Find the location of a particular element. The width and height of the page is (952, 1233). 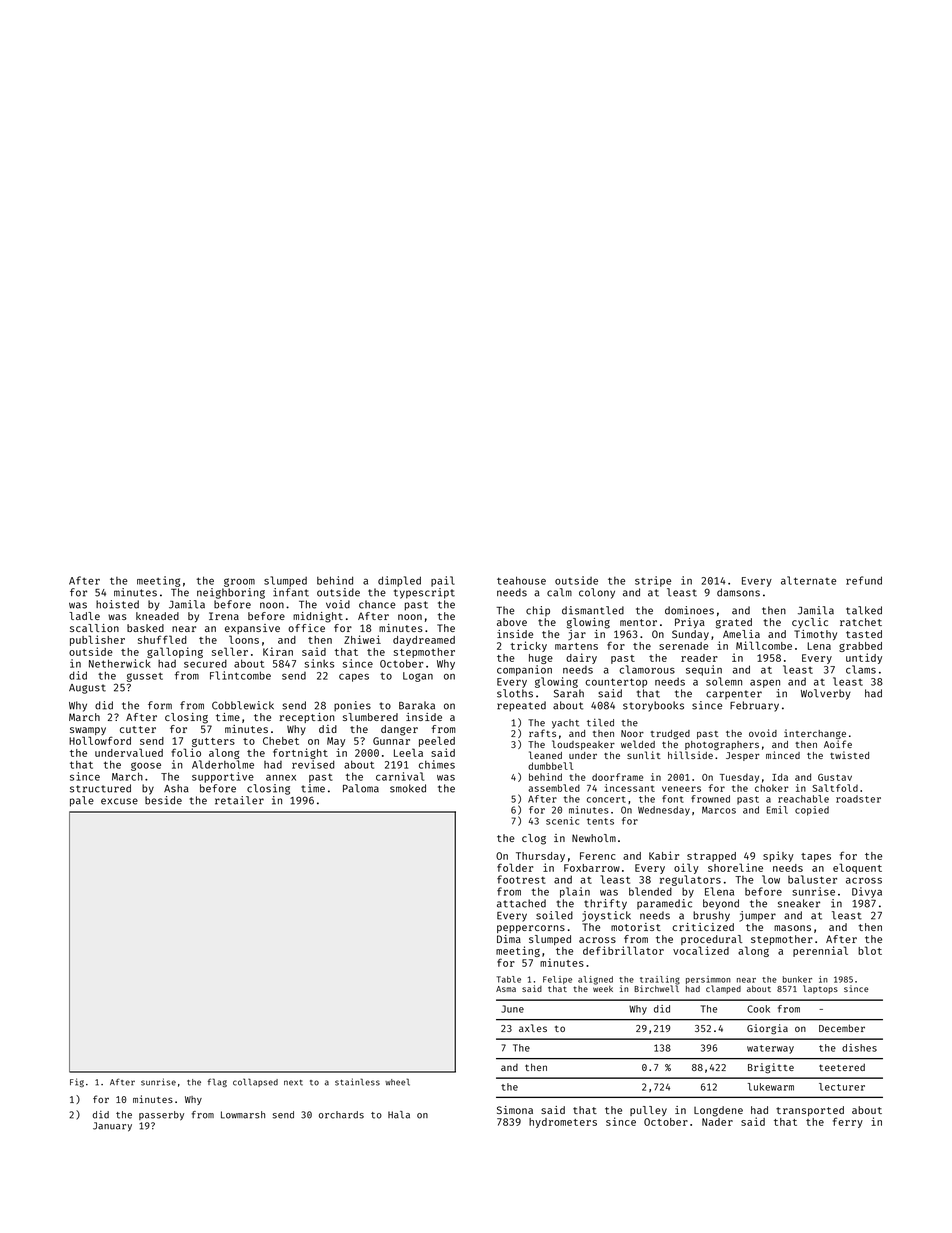

daydreamed is located at coordinates (424, 641).
